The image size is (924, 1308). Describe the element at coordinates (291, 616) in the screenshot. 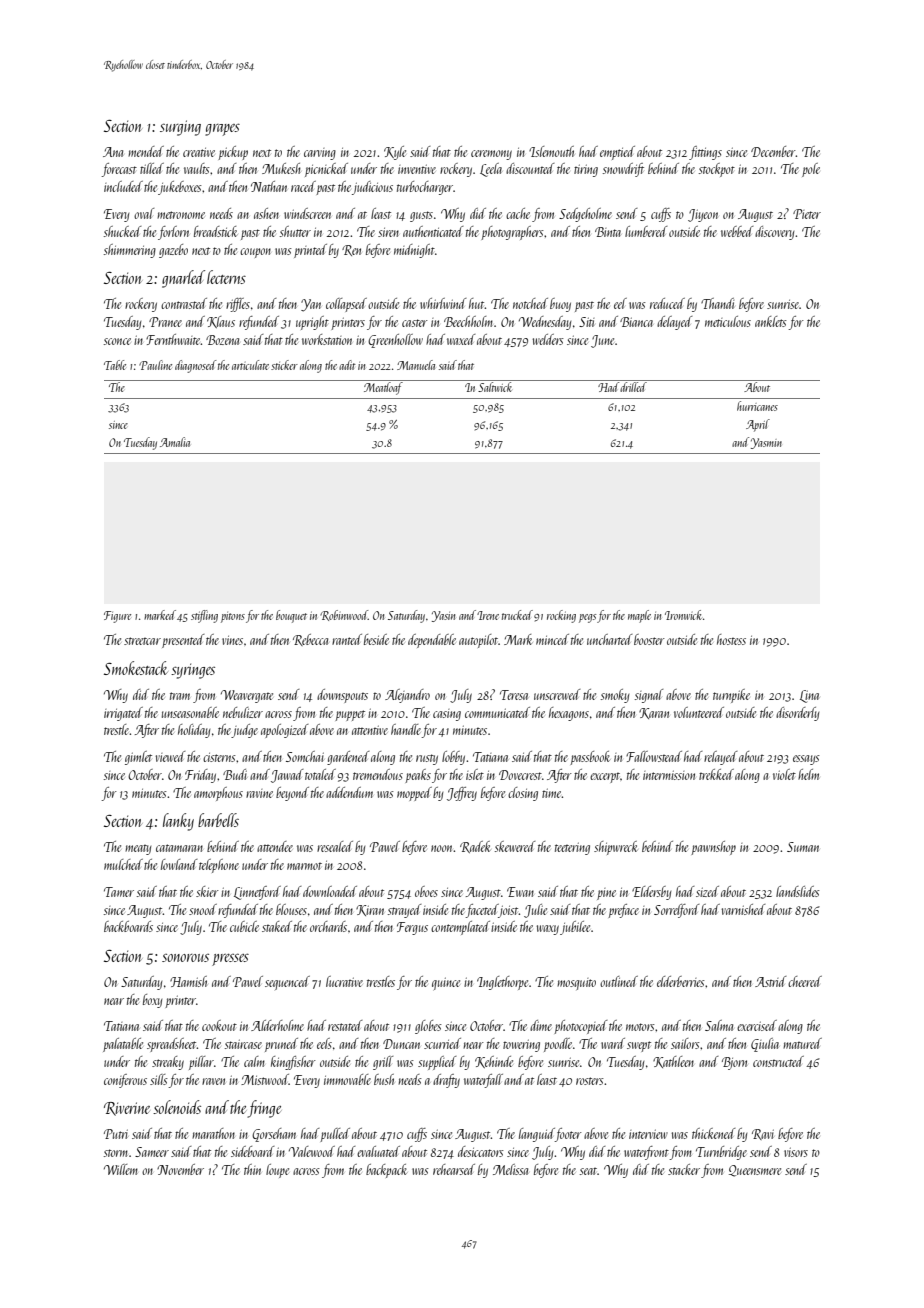

I see `bouquet` at that location.
